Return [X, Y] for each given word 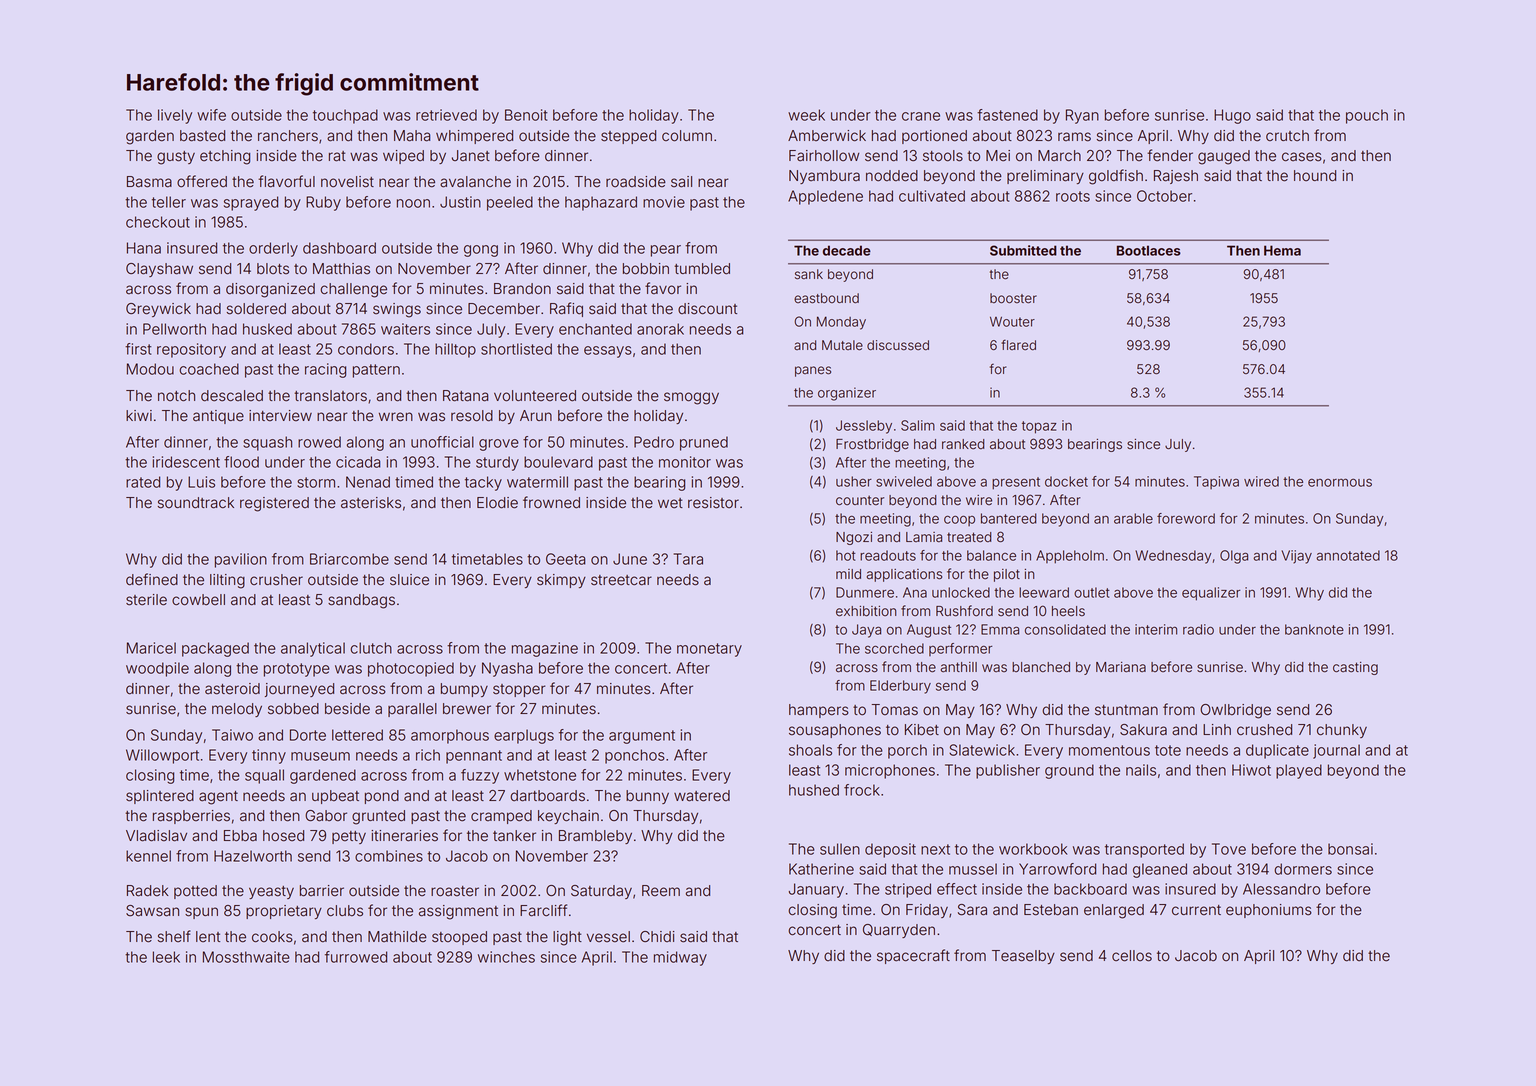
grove [499, 445]
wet [670, 503]
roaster [455, 891]
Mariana [1121, 667]
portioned [934, 137]
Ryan [1082, 116]
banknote [1314, 629]
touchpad [345, 116]
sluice [409, 580]
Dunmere [865, 592]
